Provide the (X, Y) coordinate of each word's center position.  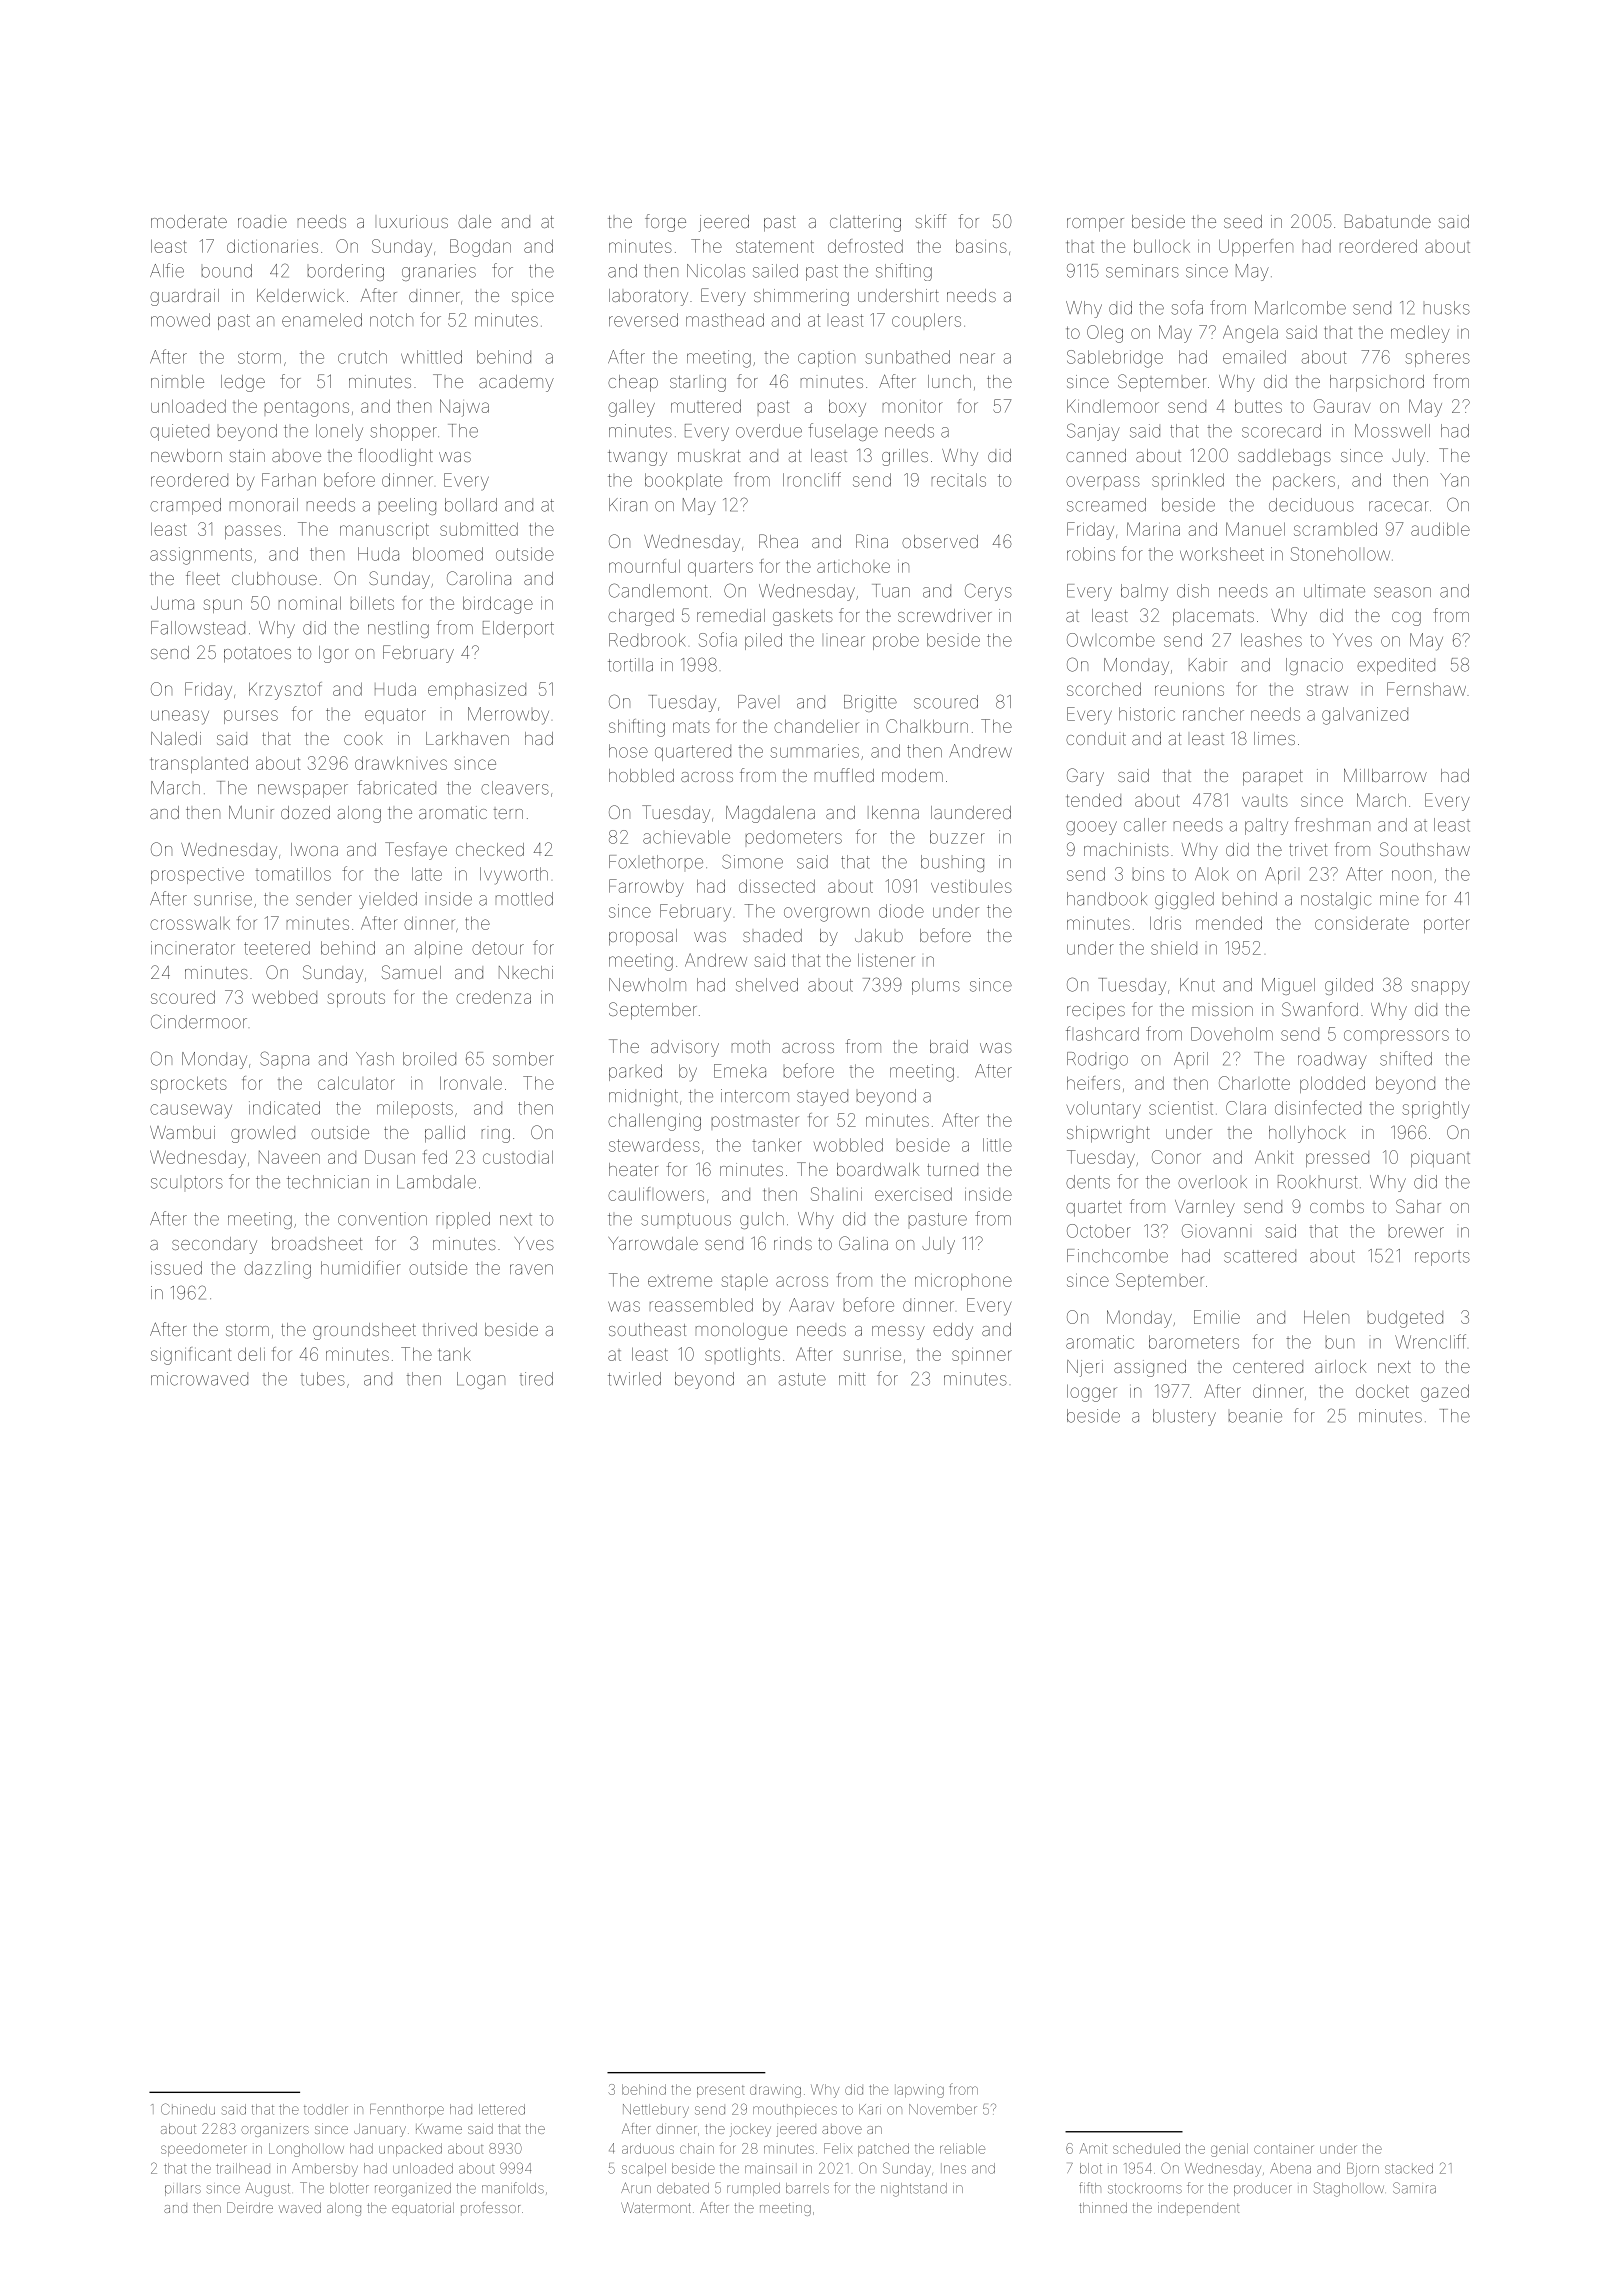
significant (191, 1356)
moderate (189, 221)
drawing (775, 2091)
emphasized (477, 690)
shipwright (1108, 1134)
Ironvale (471, 1083)
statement (775, 246)
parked (635, 1072)
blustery (1184, 1417)
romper (1095, 225)
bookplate (683, 481)
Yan (1454, 480)
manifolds (513, 2188)
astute (802, 1379)
